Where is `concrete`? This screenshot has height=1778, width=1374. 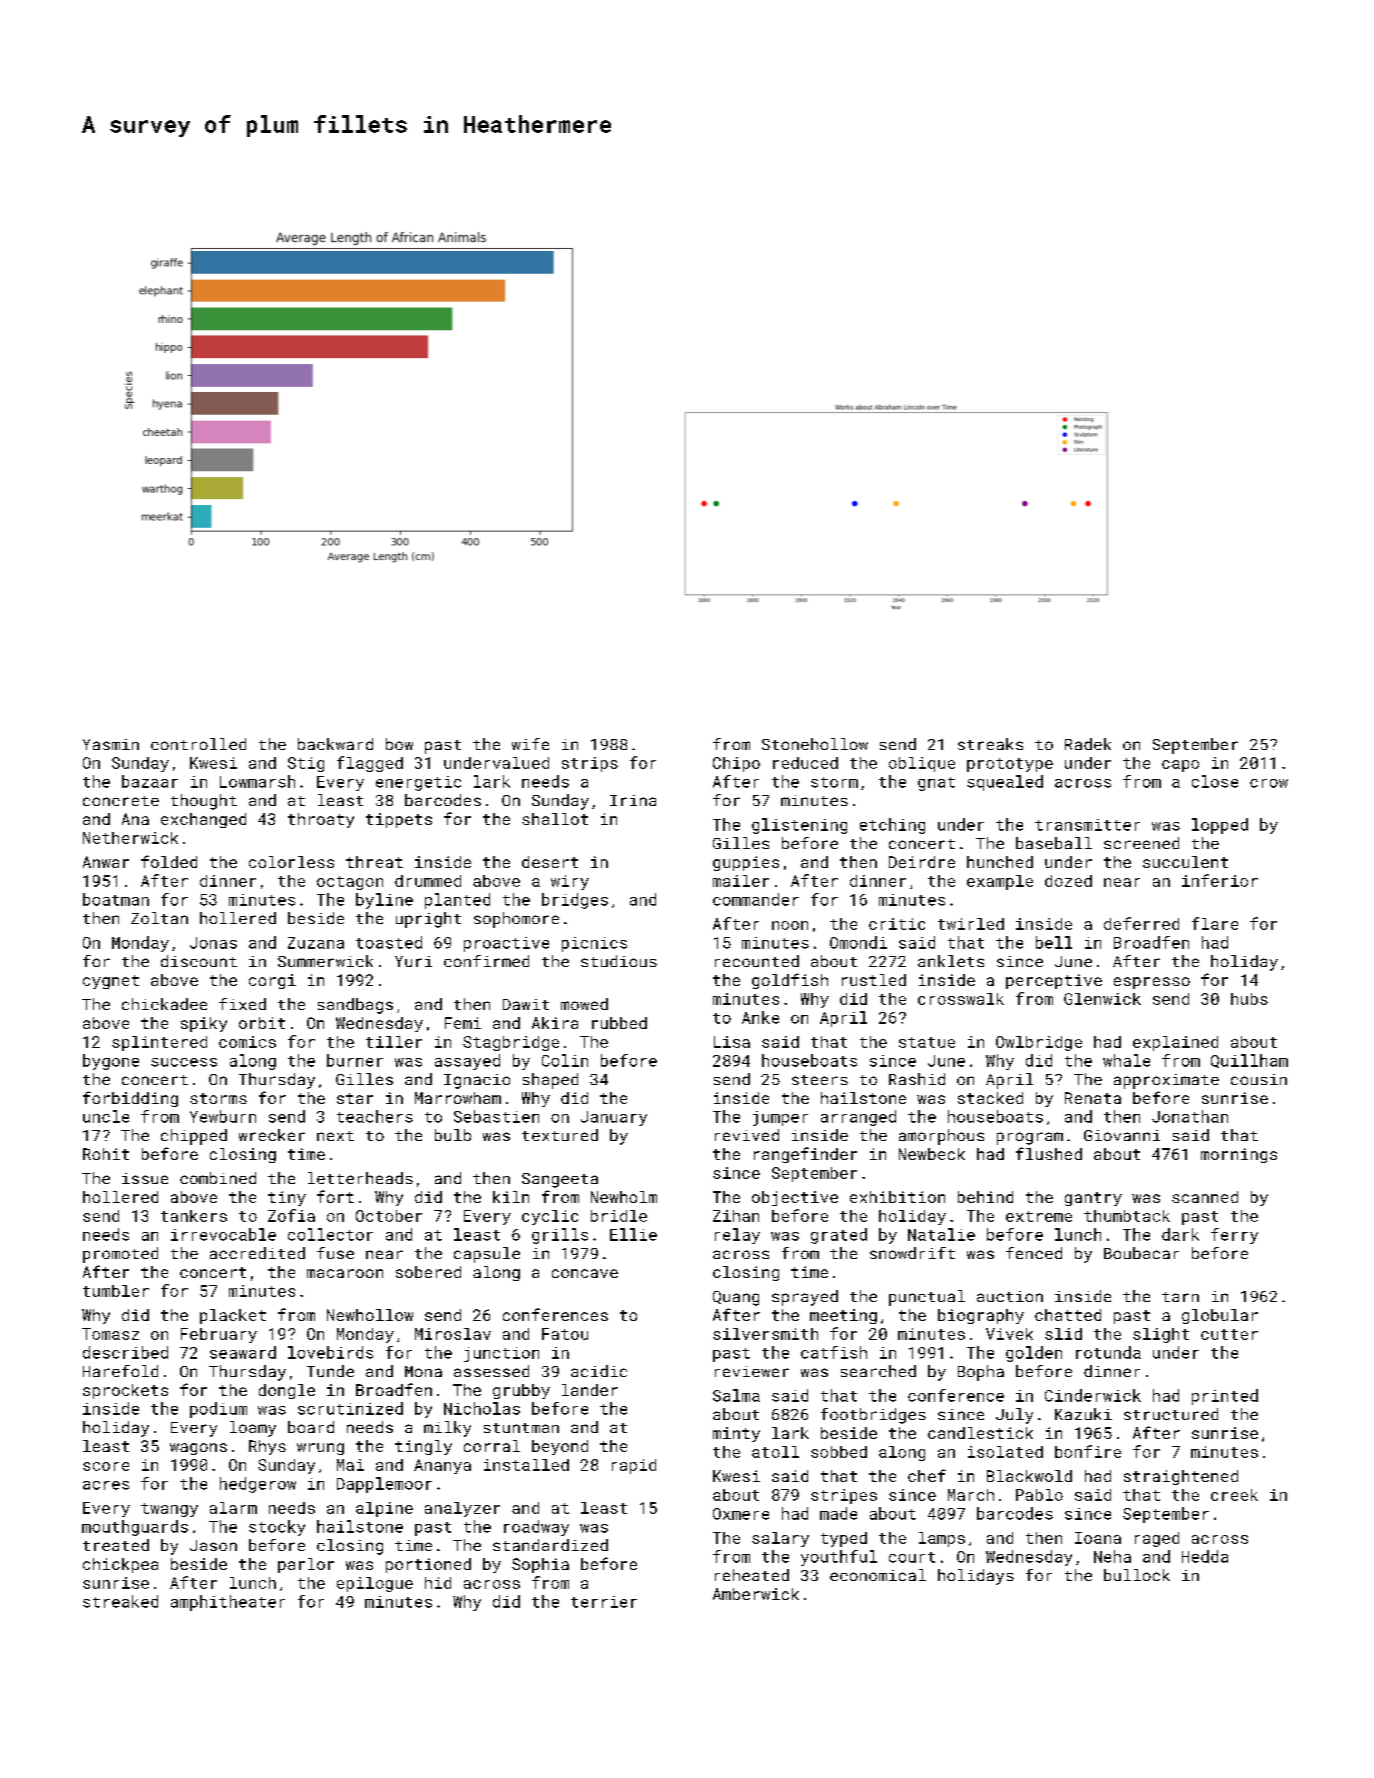 concrete is located at coordinates (121, 801).
